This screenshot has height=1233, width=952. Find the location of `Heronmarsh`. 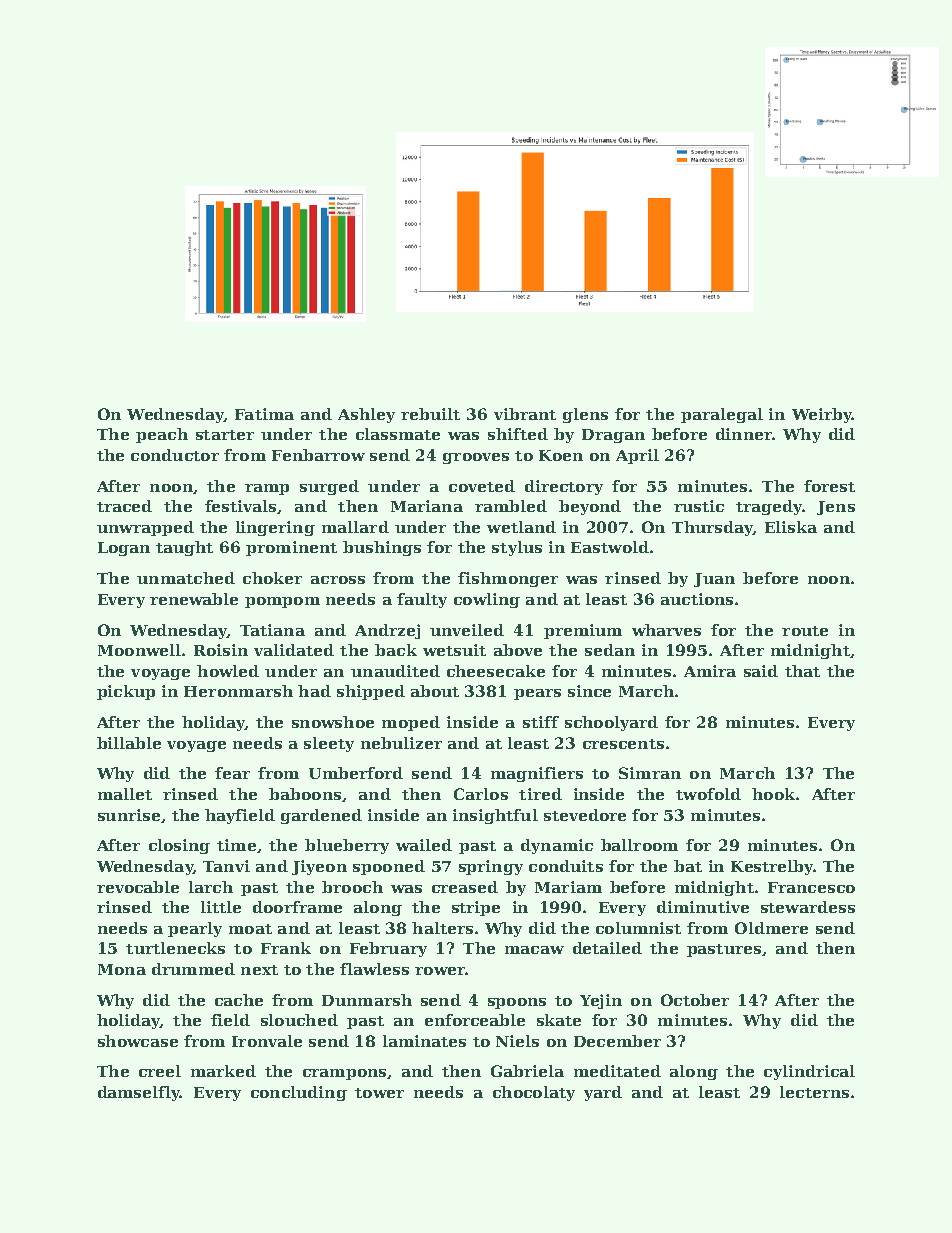

Heronmarsh is located at coordinates (238, 691).
